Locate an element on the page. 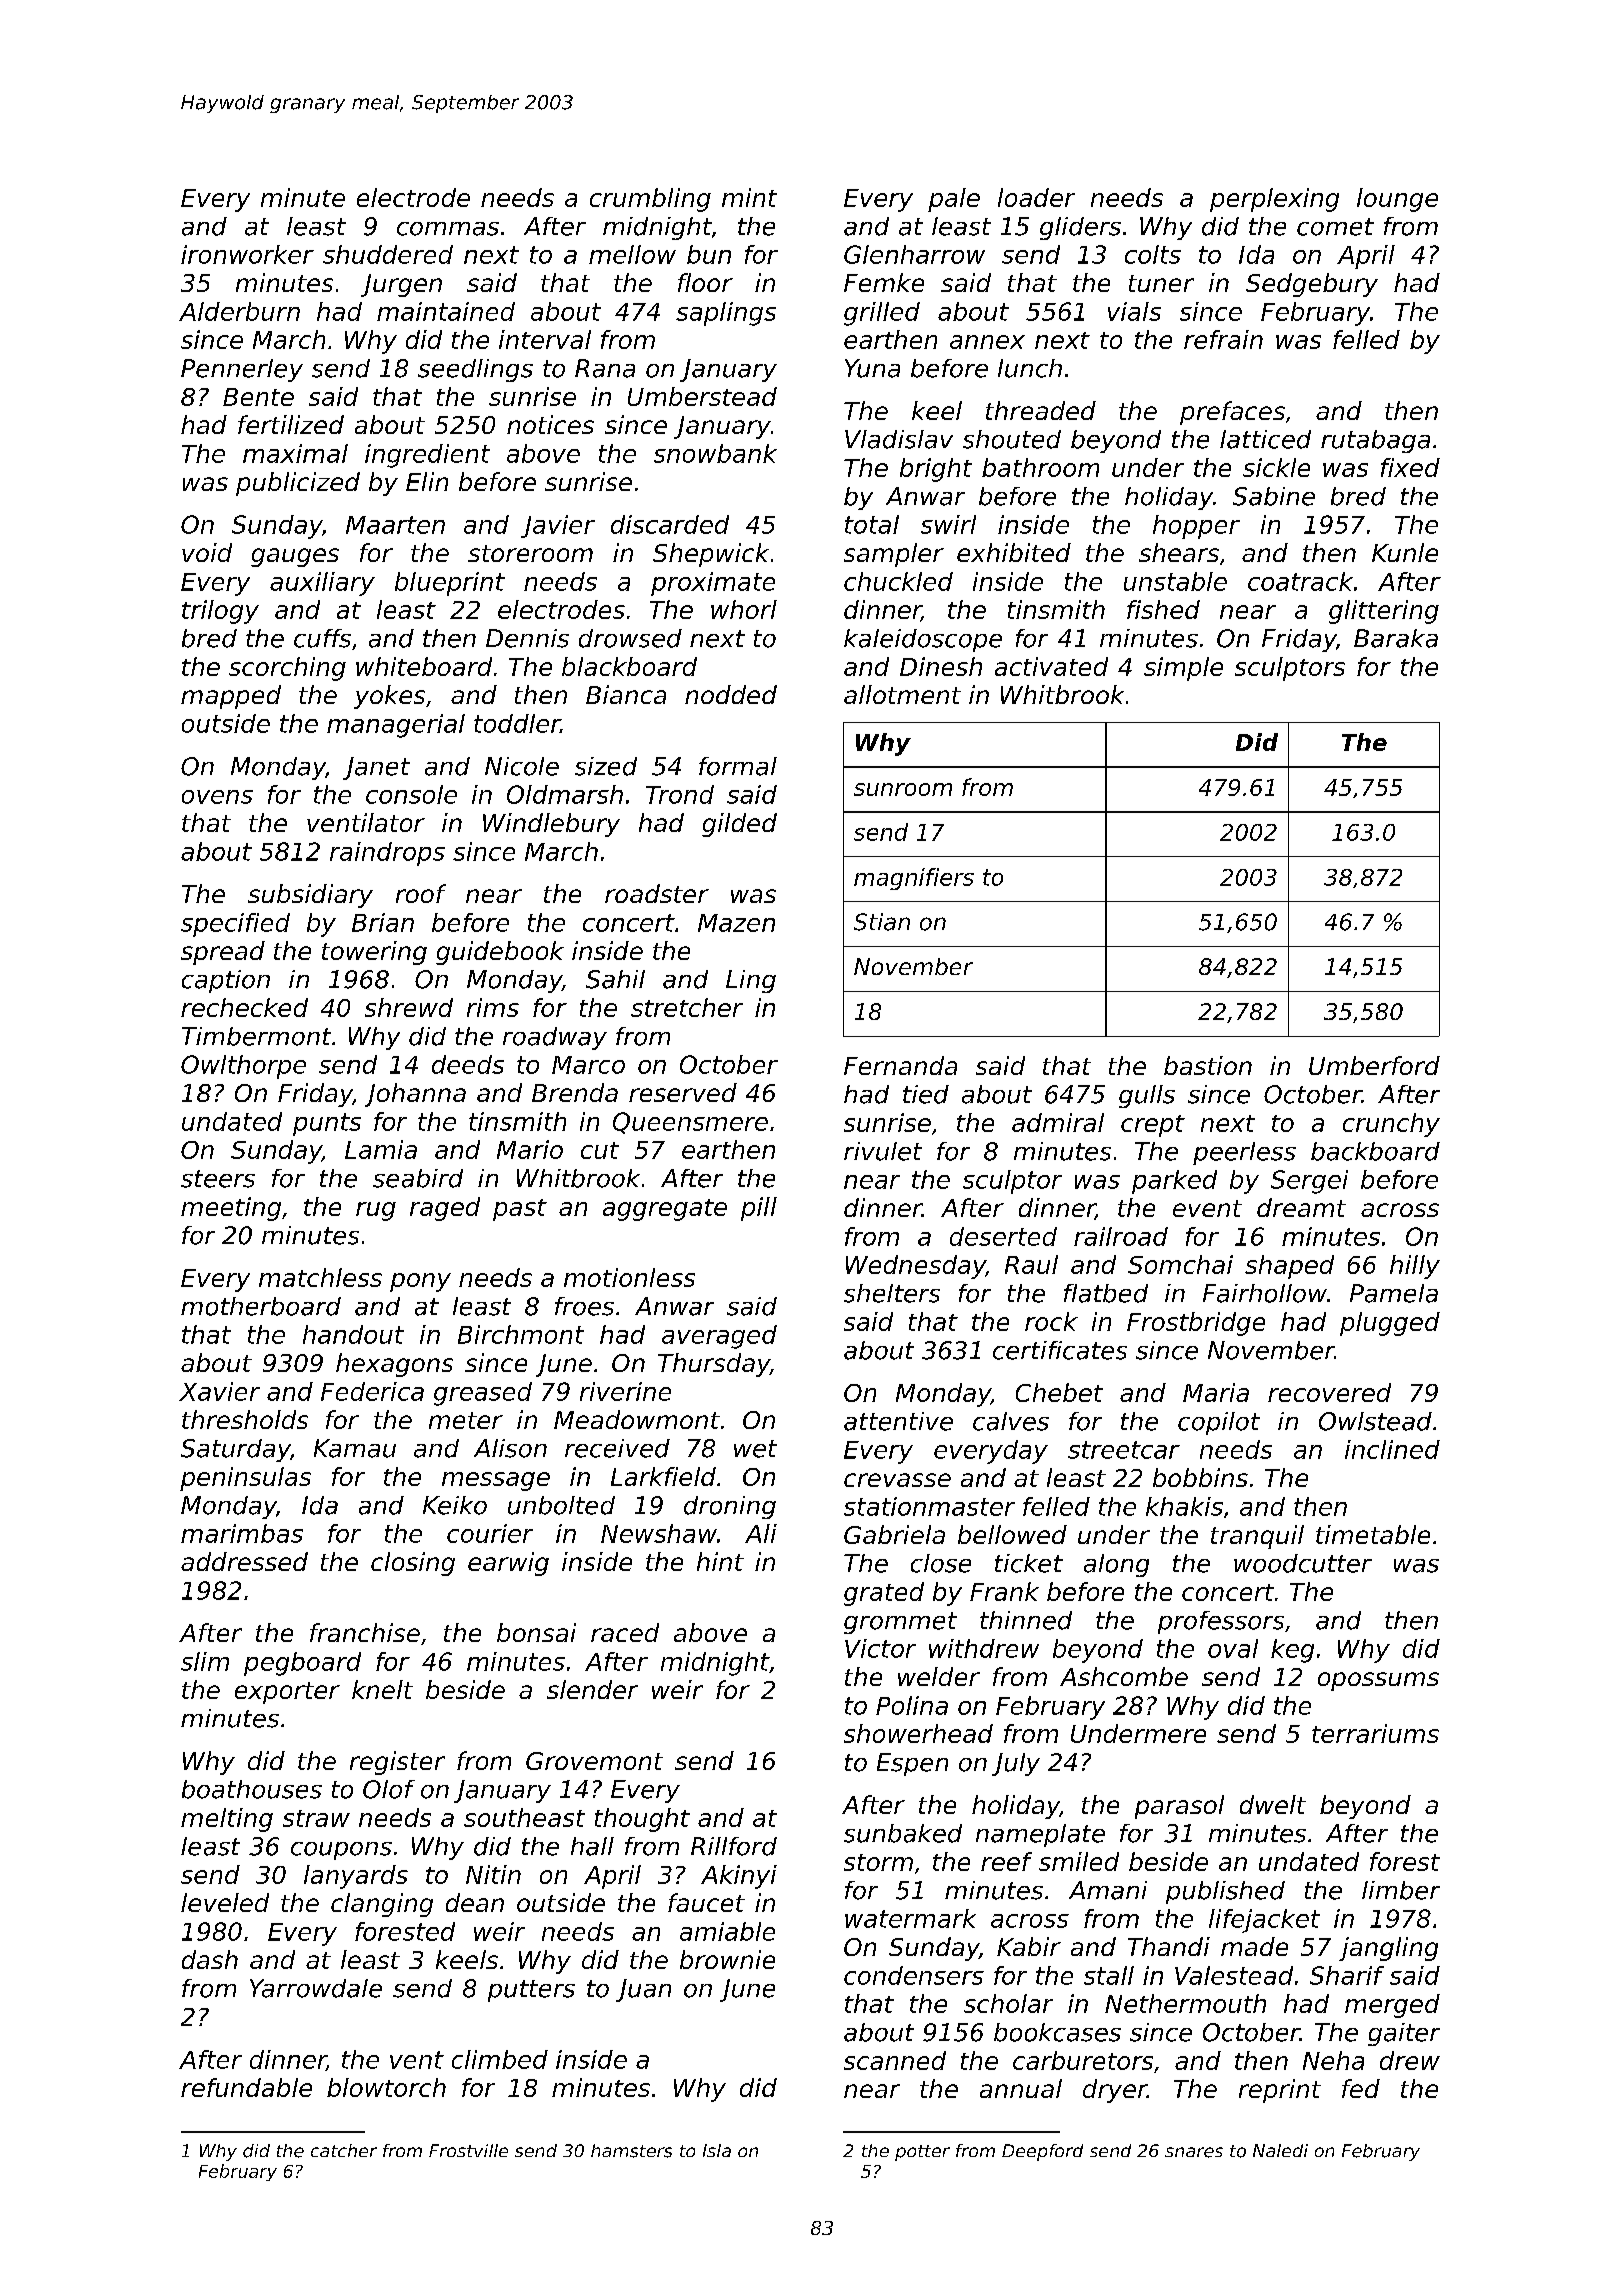 The width and height of the image is (1620, 2292). coatrack is located at coordinates (1300, 581).
